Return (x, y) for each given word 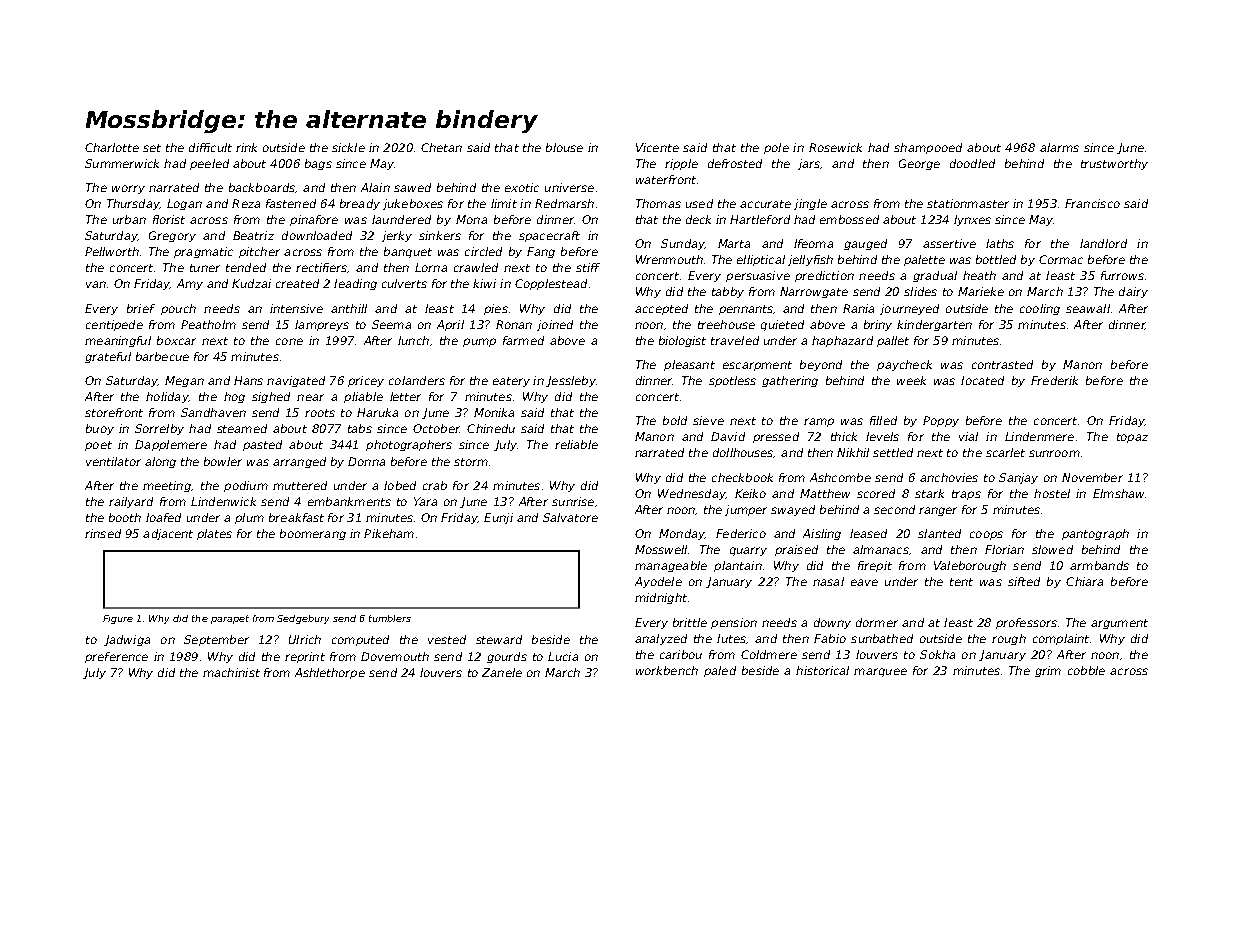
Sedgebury (303, 619)
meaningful (118, 341)
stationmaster (968, 203)
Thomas (658, 203)
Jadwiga (127, 640)
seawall (1088, 308)
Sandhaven (213, 412)
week (911, 380)
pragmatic (203, 252)
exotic (522, 187)
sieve (708, 420)
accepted (661, 309)
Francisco (1092, 203)
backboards (262, 187)
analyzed (661, 639)
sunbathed (882, 638)
